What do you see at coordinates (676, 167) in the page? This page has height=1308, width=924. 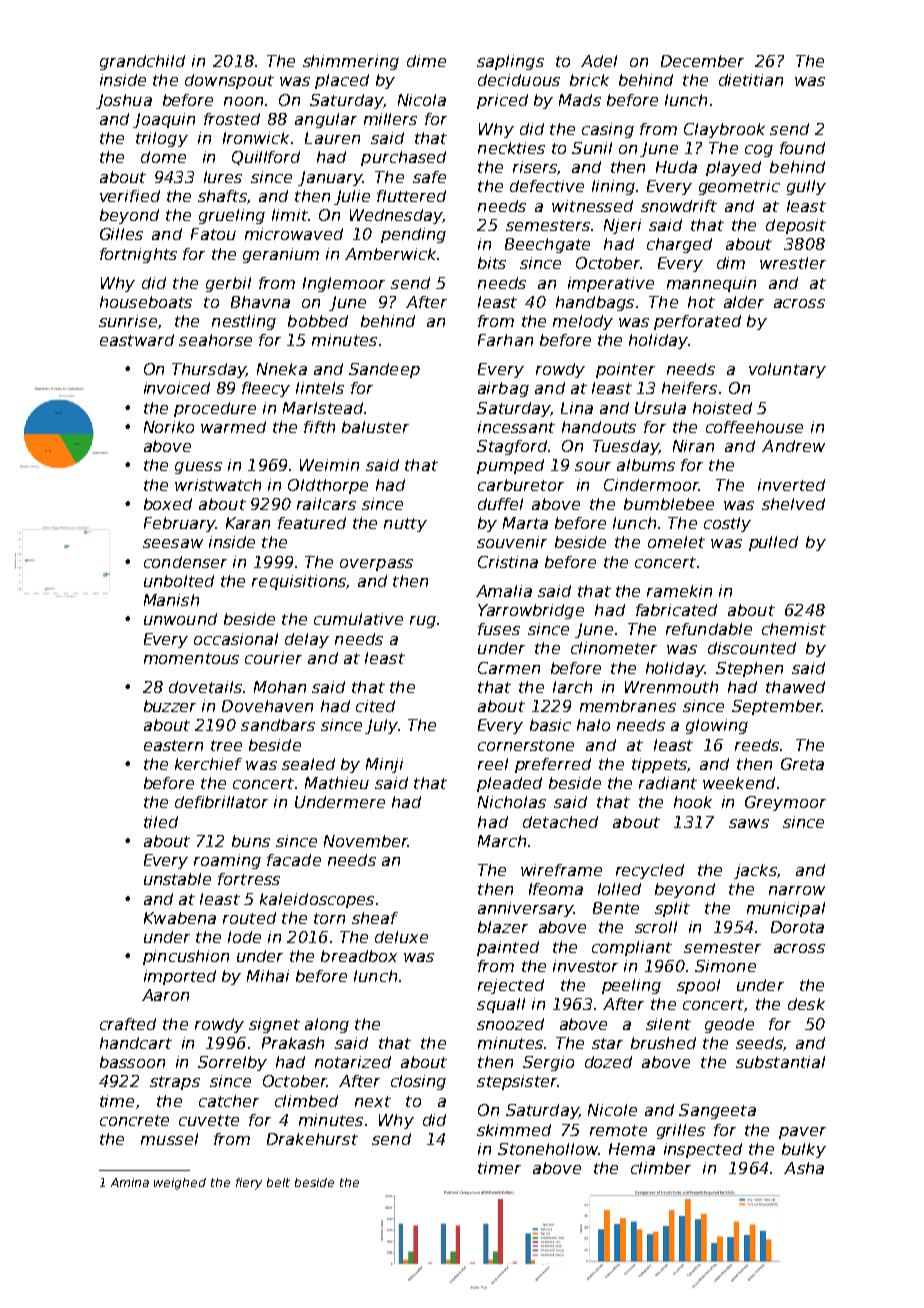 I see `Huda` at bounding box center [676, 167].
